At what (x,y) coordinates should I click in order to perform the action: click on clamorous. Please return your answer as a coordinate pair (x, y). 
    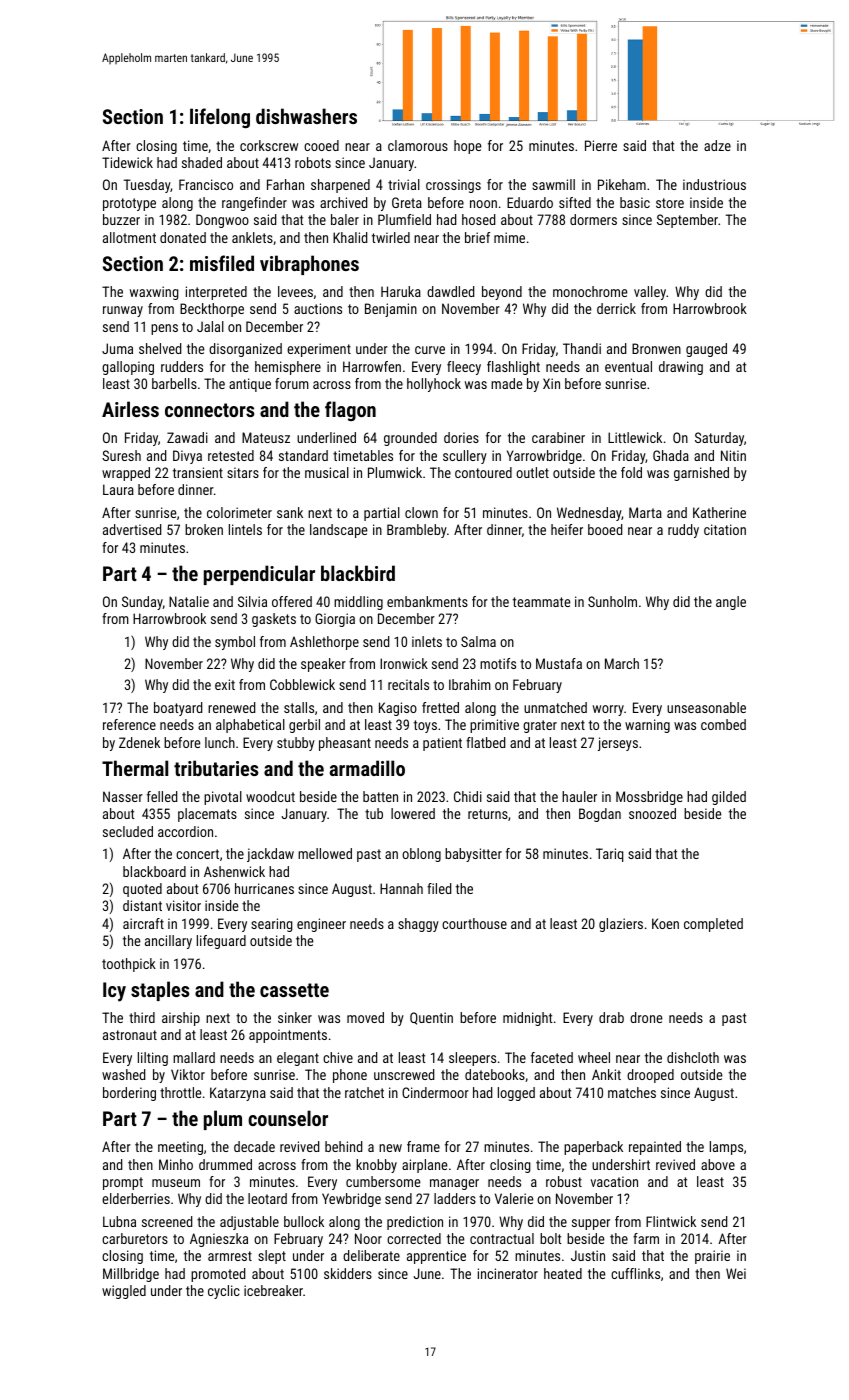
    Looking at the image, I should click on (418, 145).
